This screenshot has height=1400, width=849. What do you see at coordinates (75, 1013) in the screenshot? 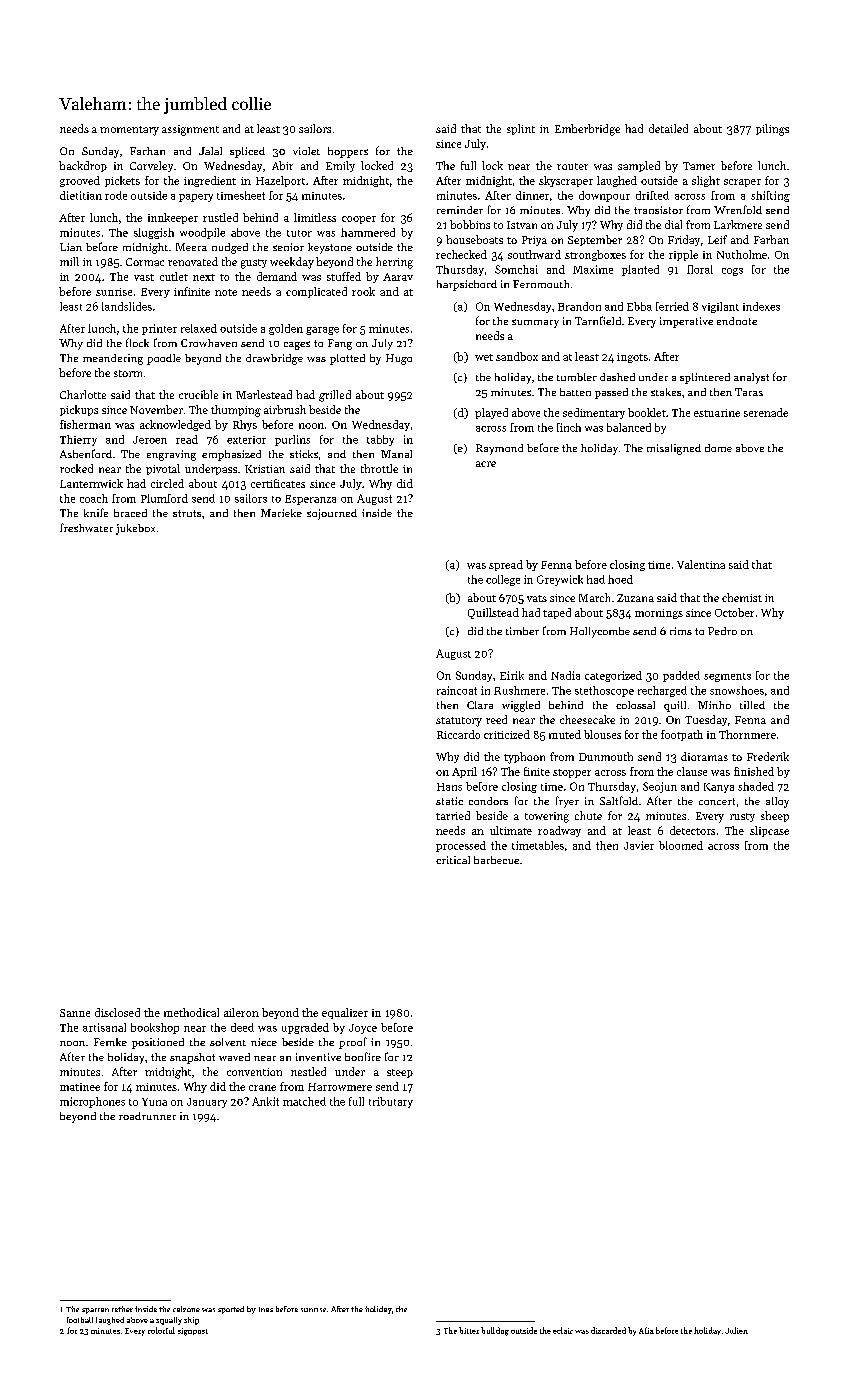
I see `Sanne` at bounding box center [75, 1013].
